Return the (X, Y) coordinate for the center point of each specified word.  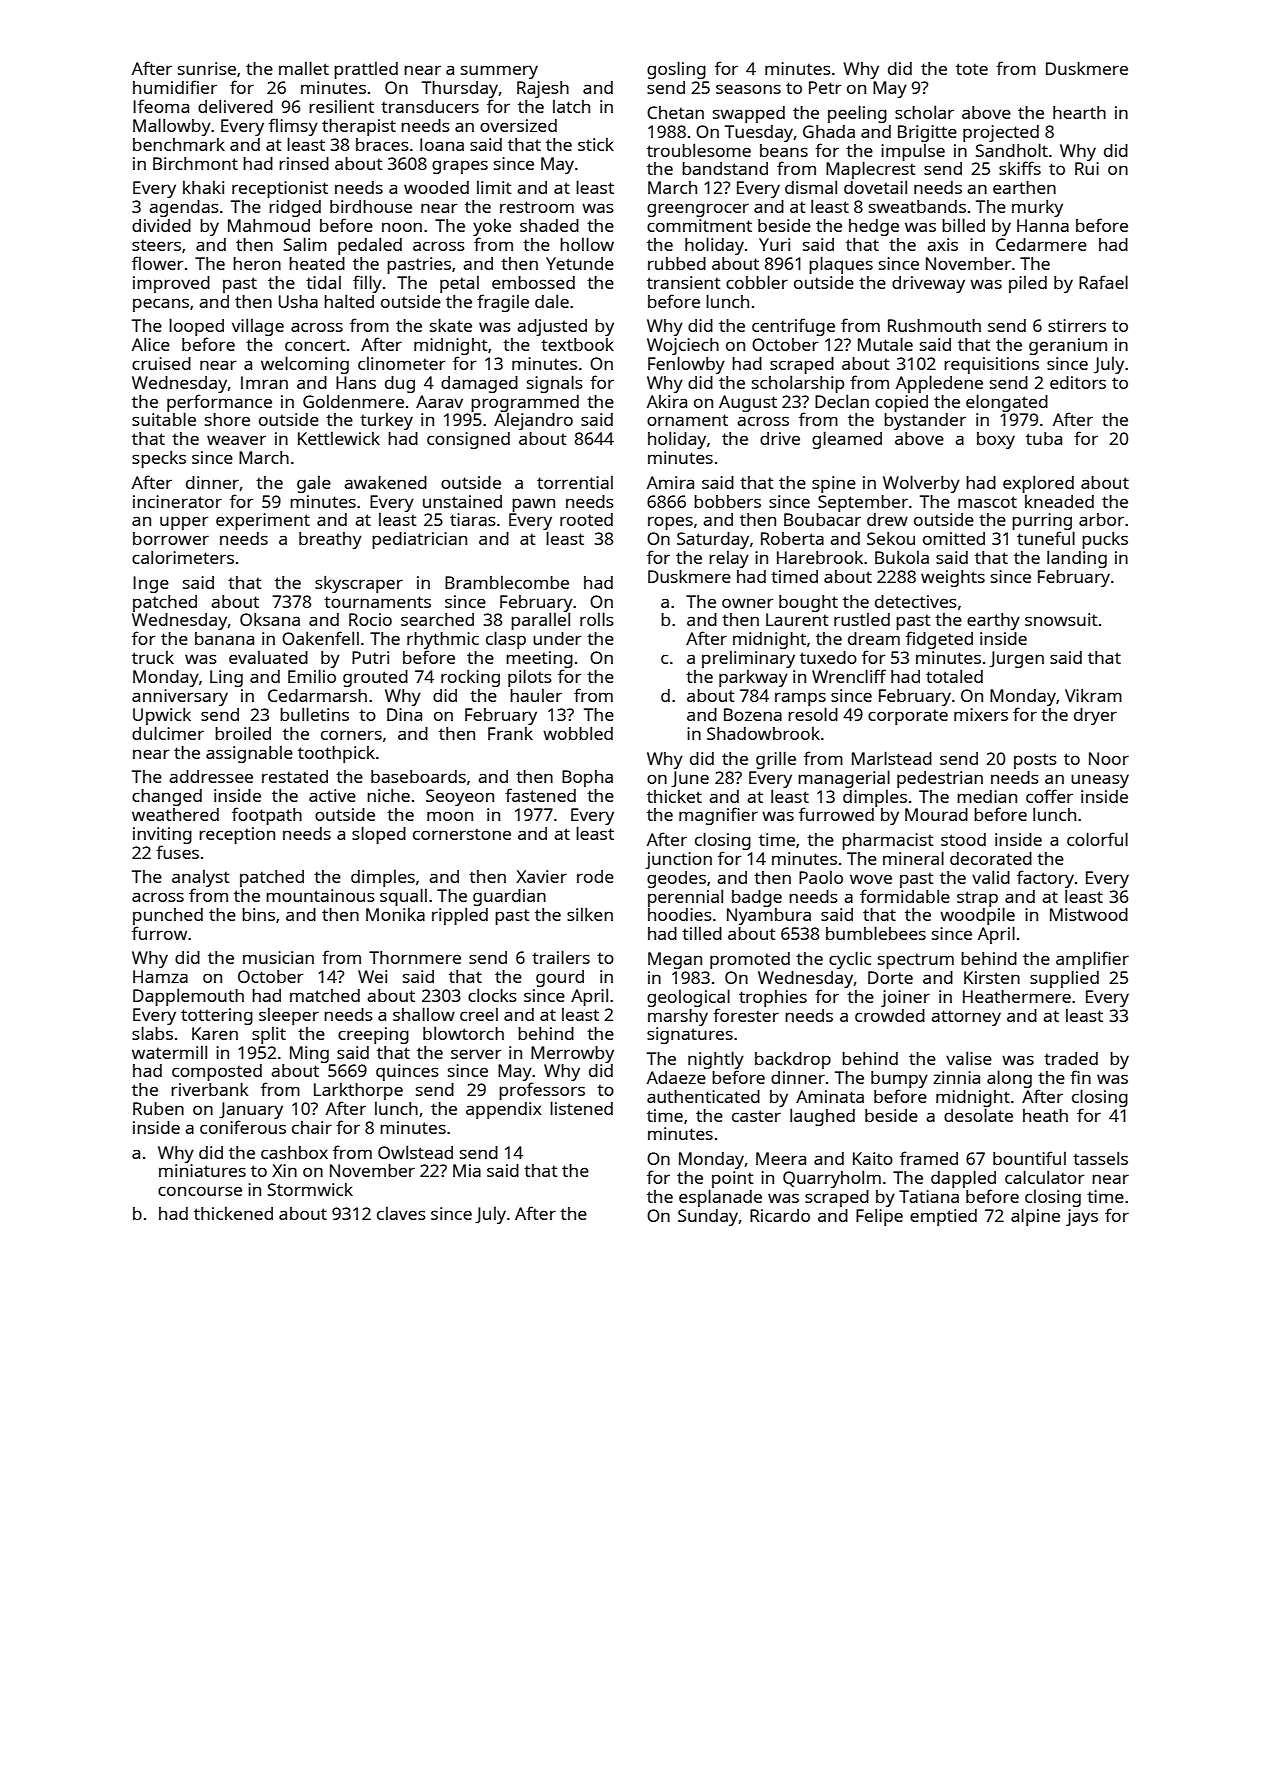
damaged (479, 384)
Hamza (160, 976)
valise (969, 1058)
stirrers (1077, 325)
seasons (748, 89)
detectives (916, 601)
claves (401, 1213)
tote (972, 69)
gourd (560, 978)
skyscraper (359, 584)
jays (1082, 1217)
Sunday (708, 1217)
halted (349, 301)
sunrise (207, 68)
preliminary (748, 659)
